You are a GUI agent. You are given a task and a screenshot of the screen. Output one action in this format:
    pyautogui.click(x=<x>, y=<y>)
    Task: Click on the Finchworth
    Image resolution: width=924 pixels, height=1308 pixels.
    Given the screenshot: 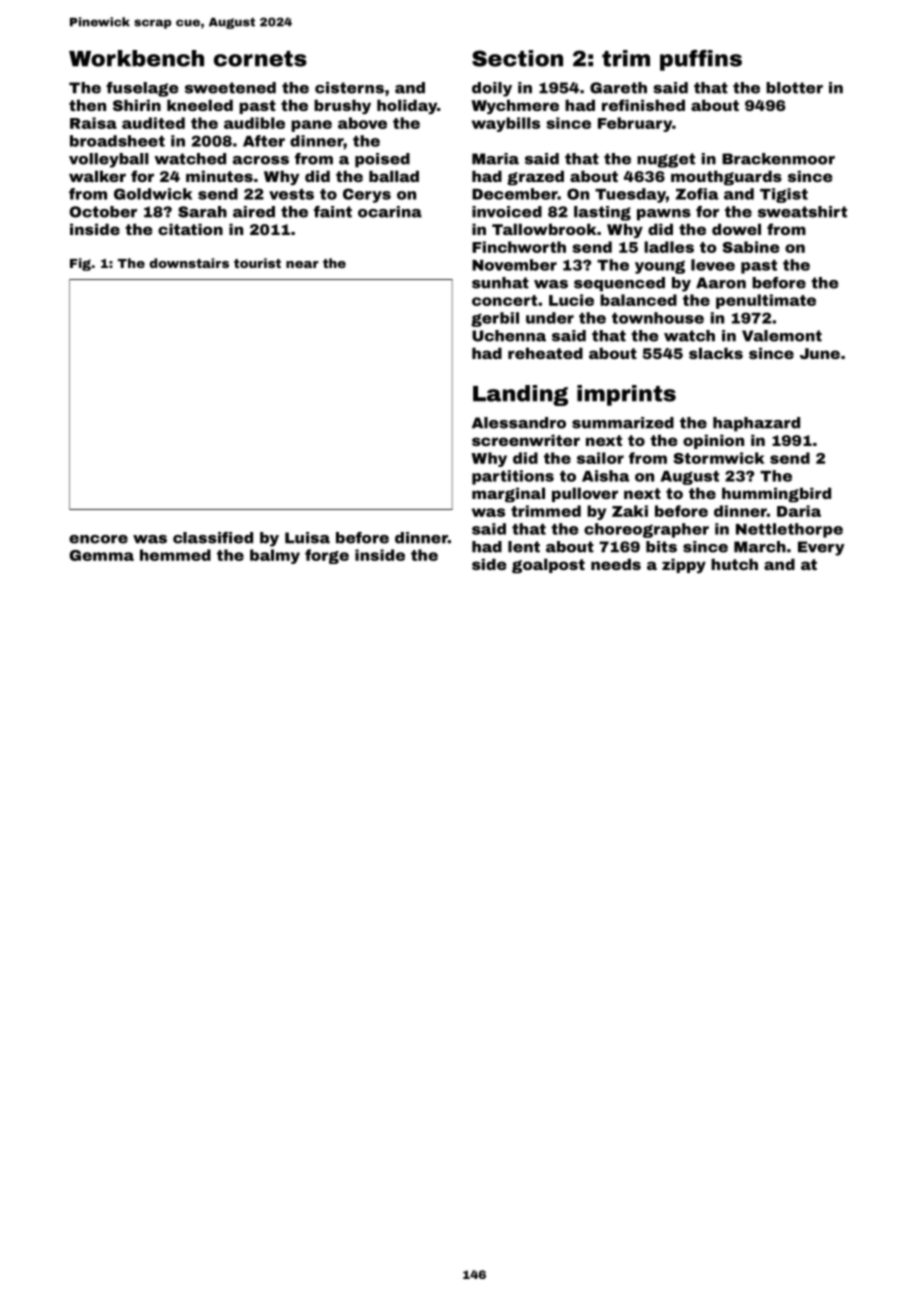 What is the action you would take?
    pyautogui.click(x=519, y=247)
